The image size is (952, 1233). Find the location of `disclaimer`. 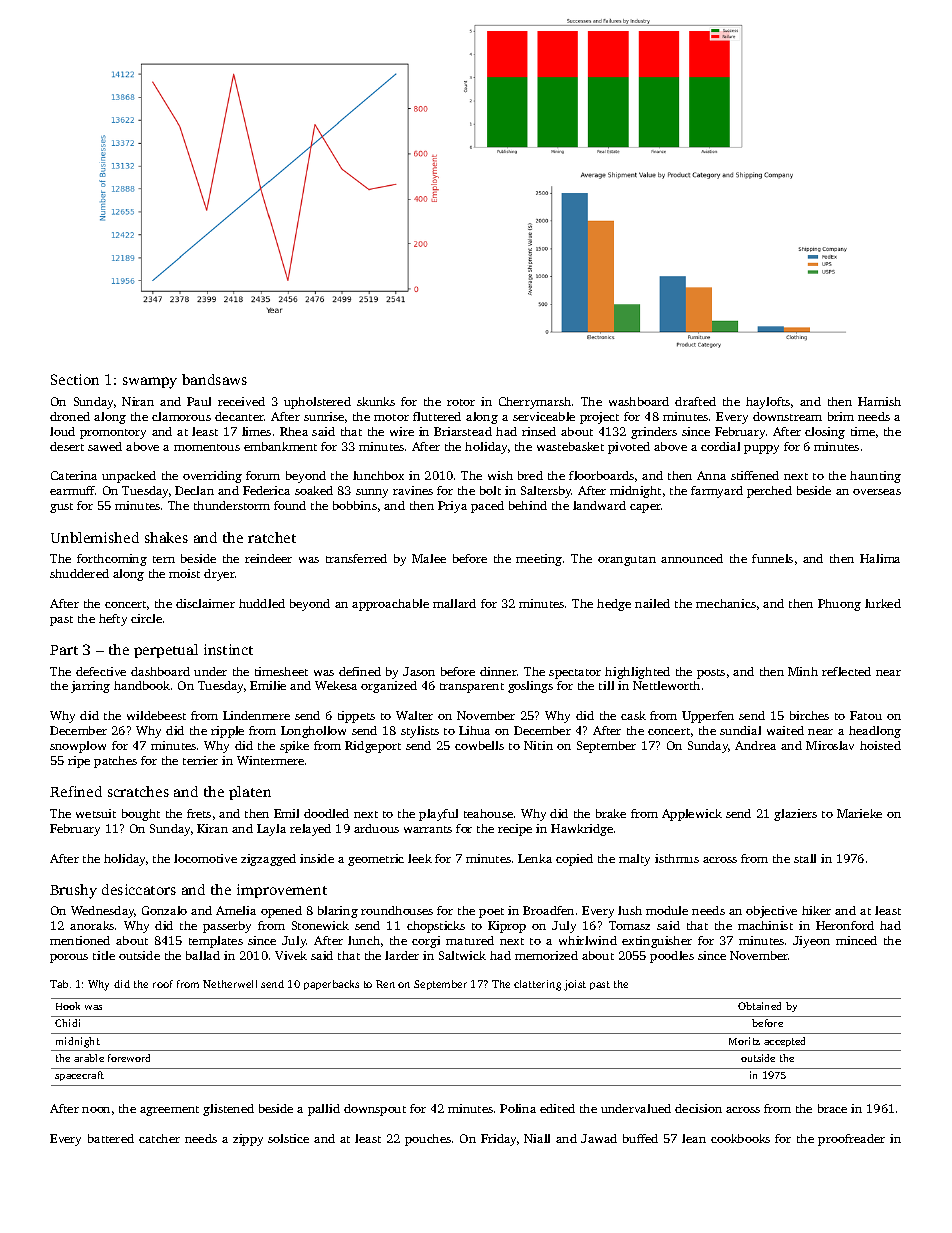

disclaimer is located at coordinates (205, 603).
